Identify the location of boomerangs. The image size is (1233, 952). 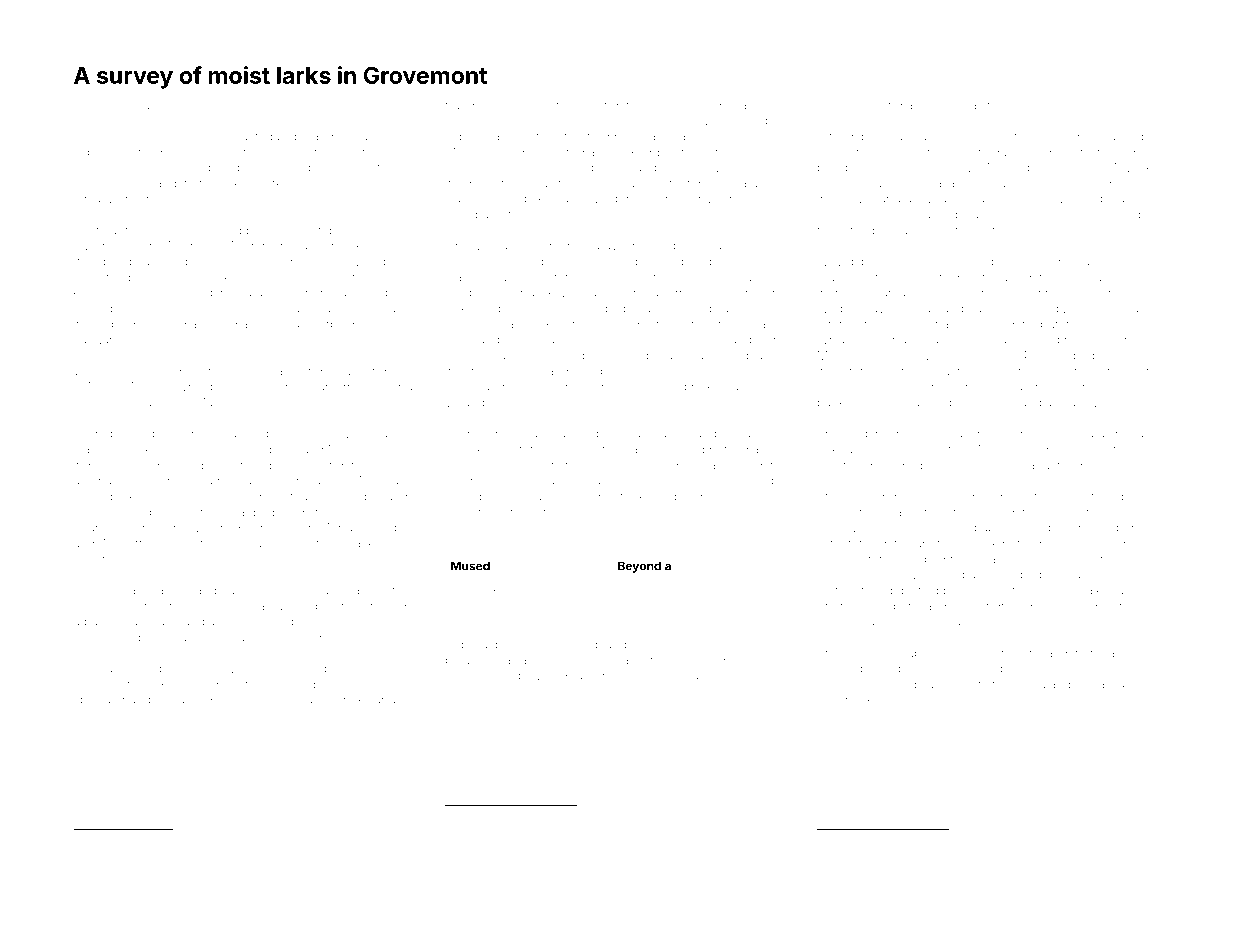
(722, 341).
